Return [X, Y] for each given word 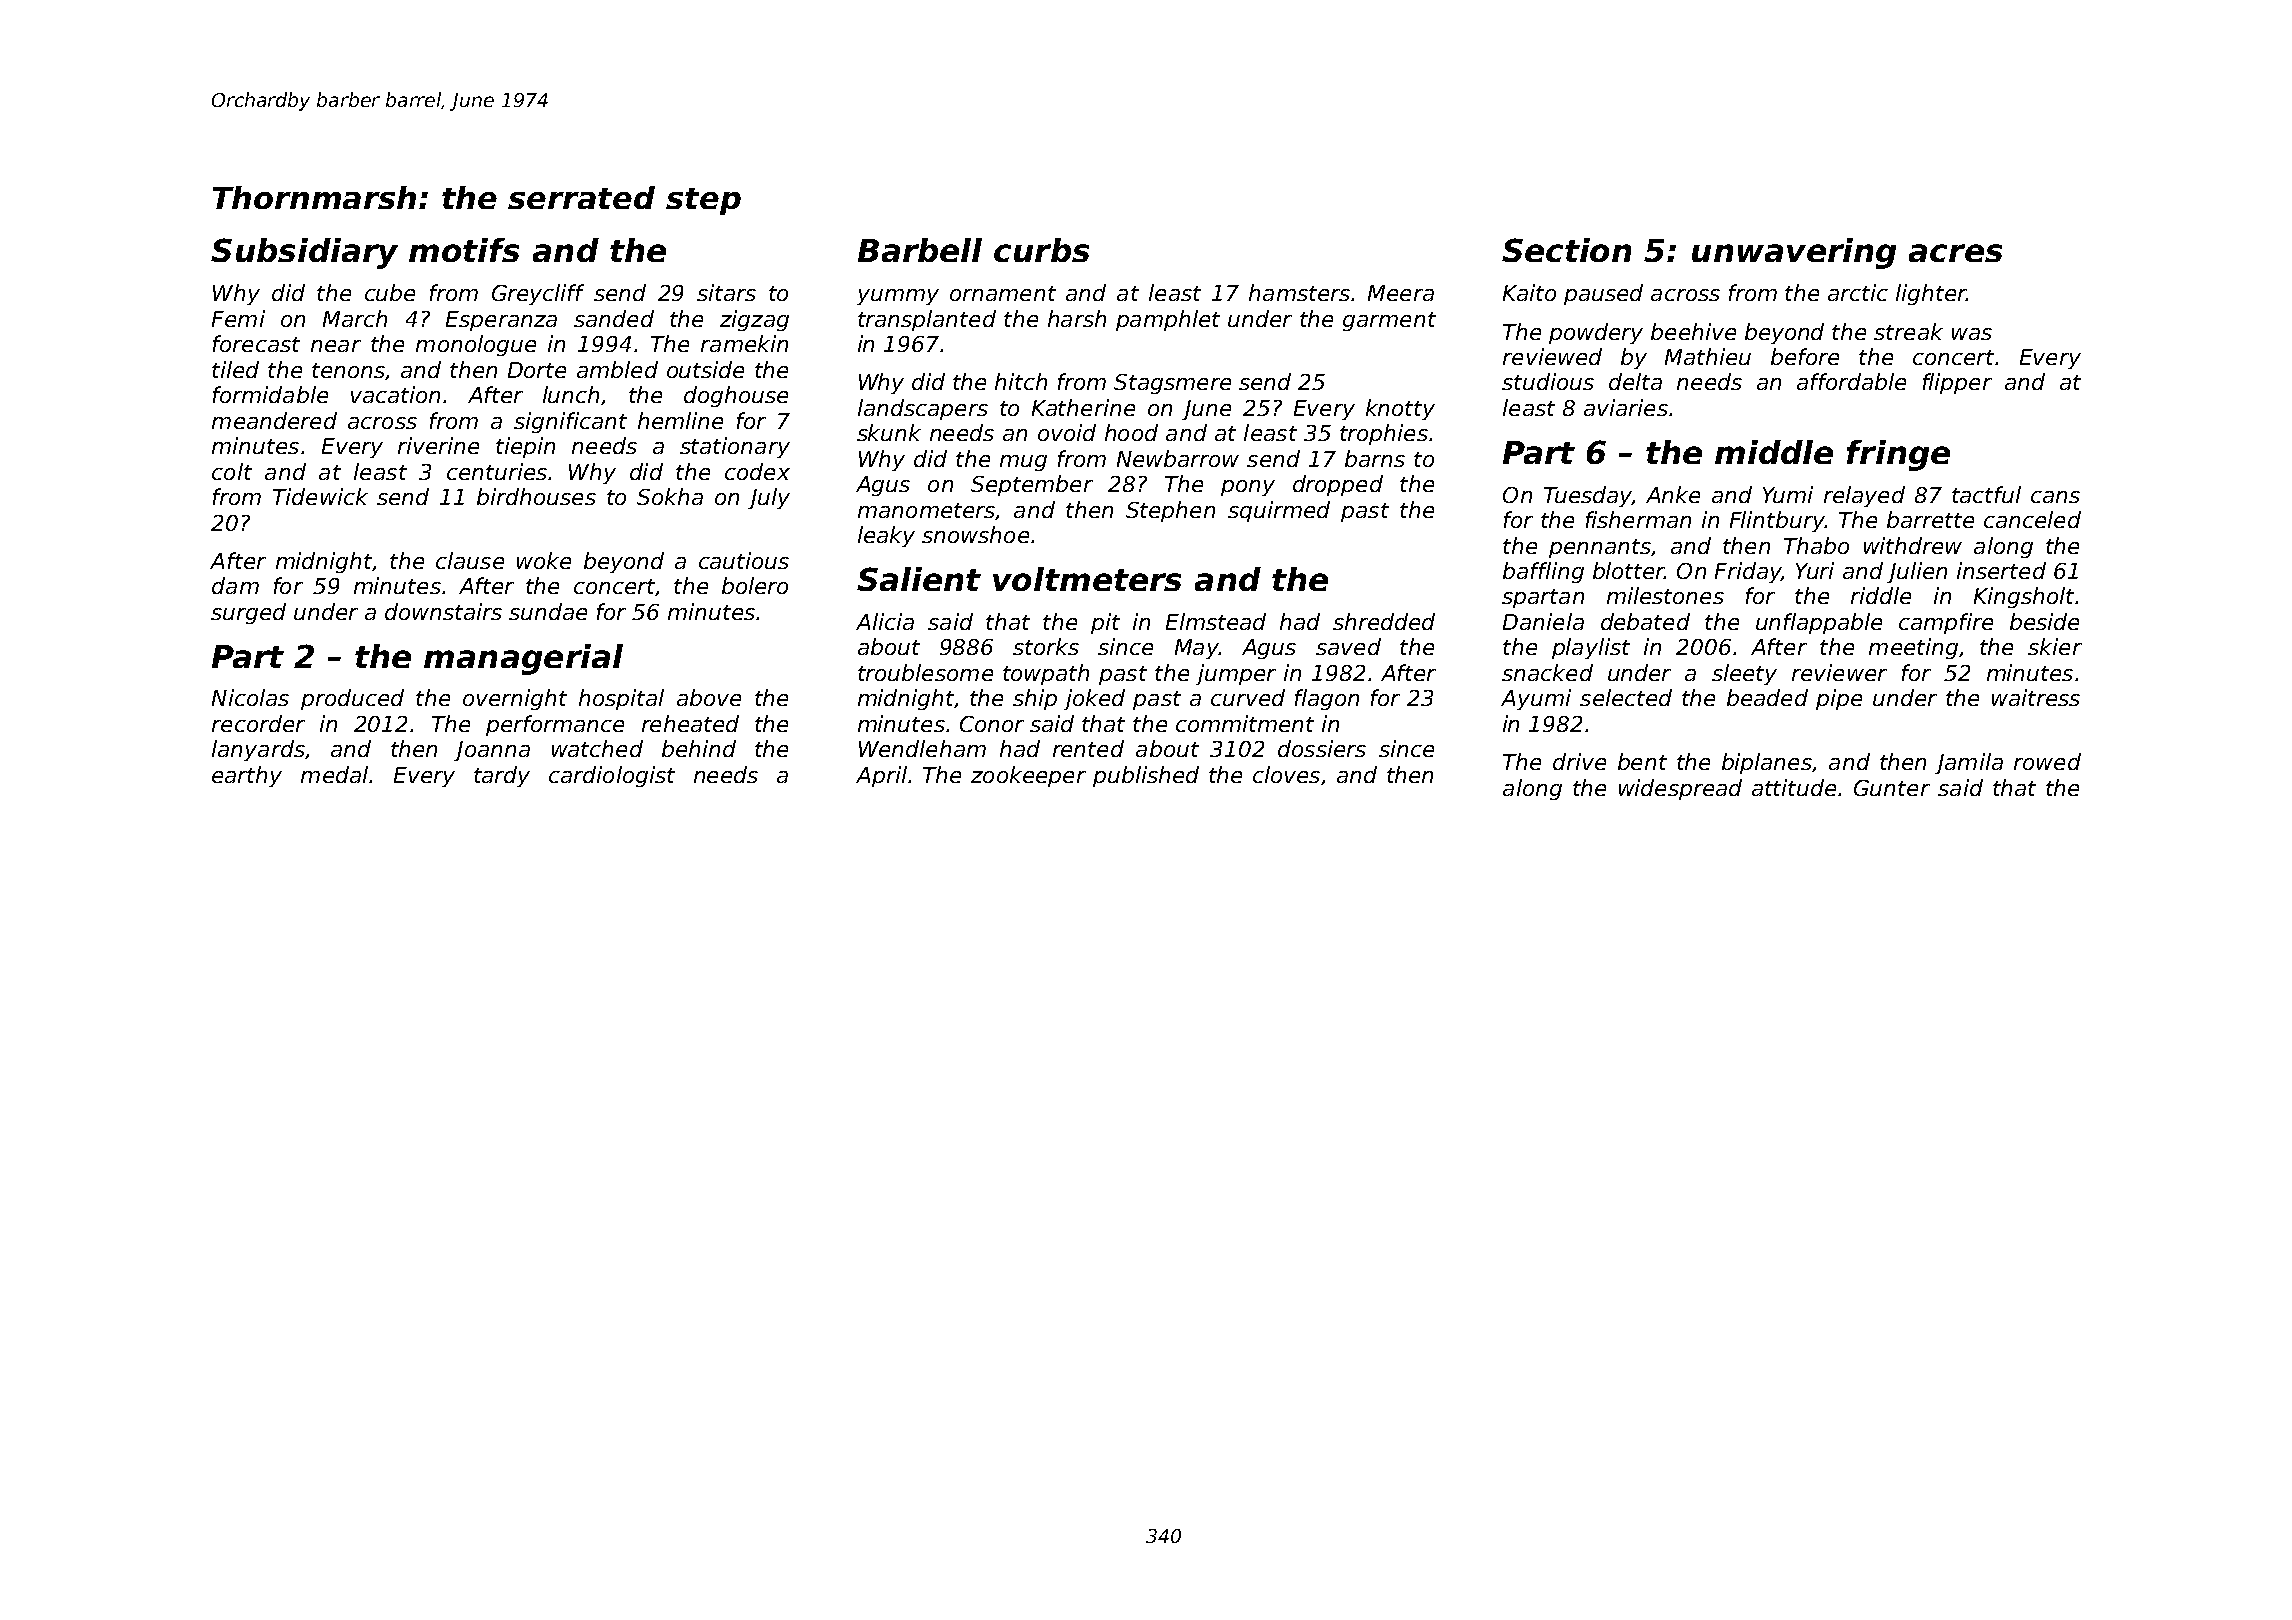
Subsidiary [304, 253]
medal [334, 774]
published [1146, 776]
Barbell [920, 250]
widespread [1680, 789]
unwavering [1794, 253]
